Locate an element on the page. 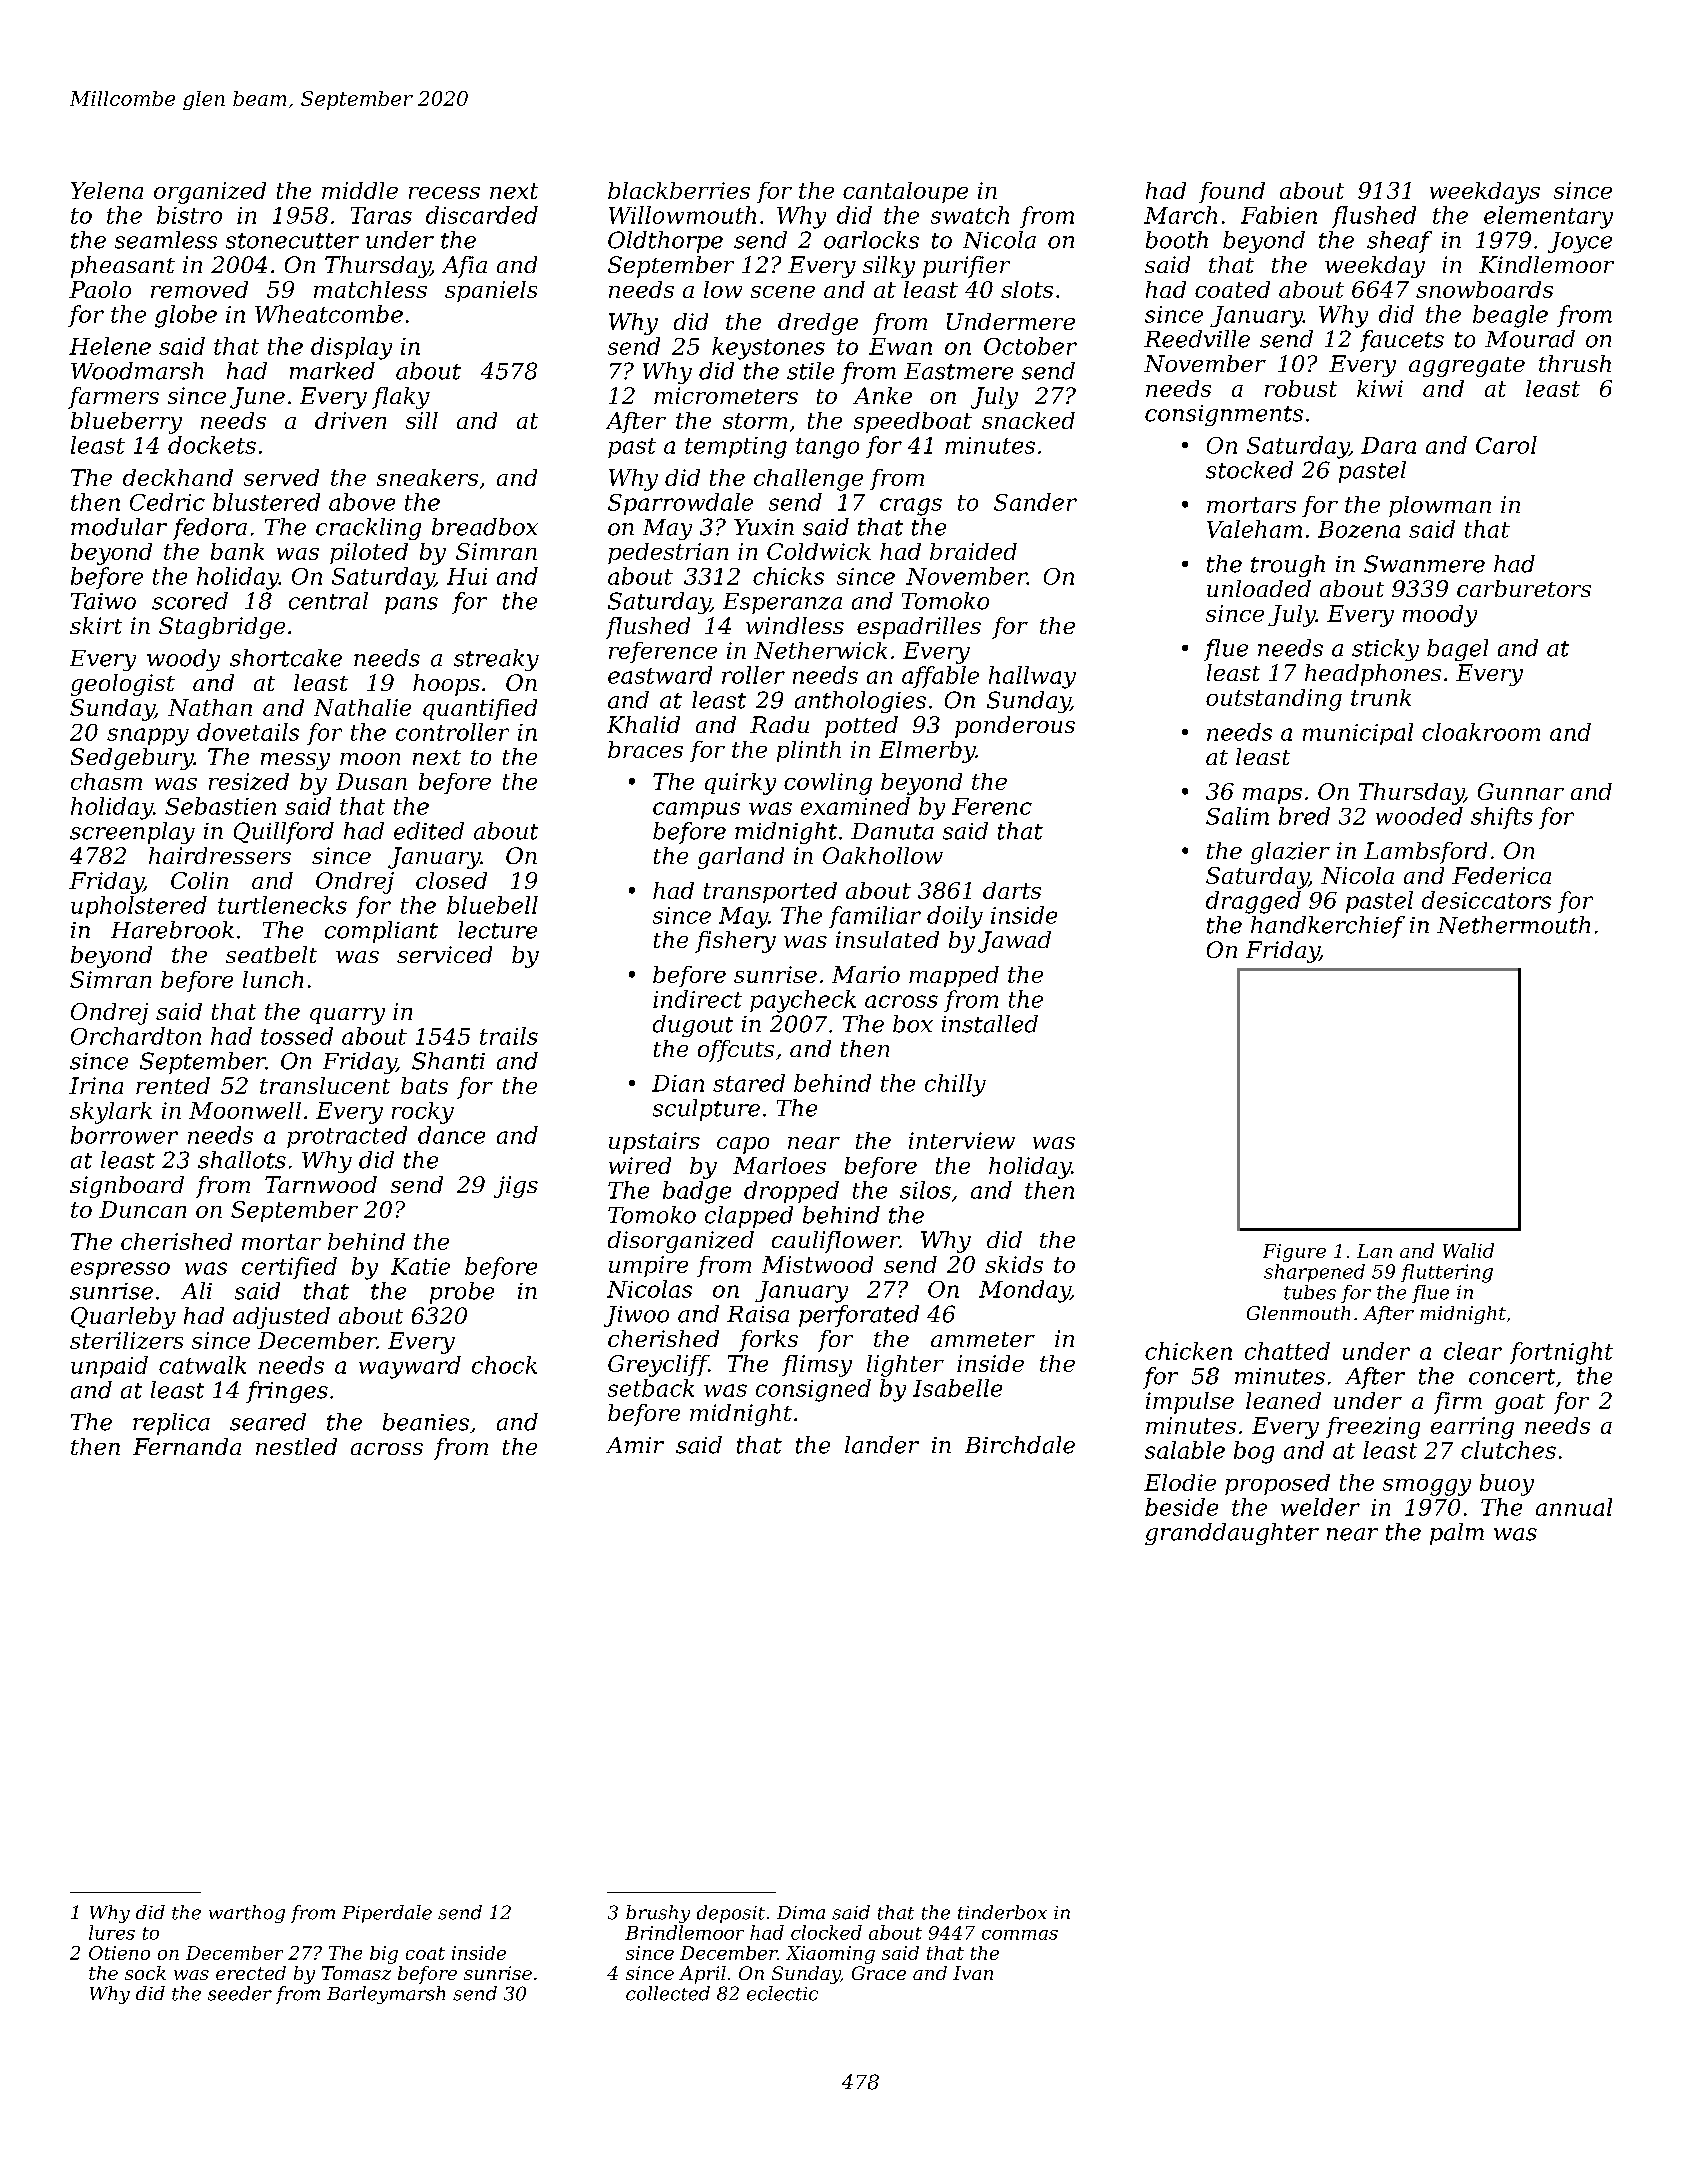 The width and height of the page is (1683, 2178). serviced is located at coordinates (444, 954).
